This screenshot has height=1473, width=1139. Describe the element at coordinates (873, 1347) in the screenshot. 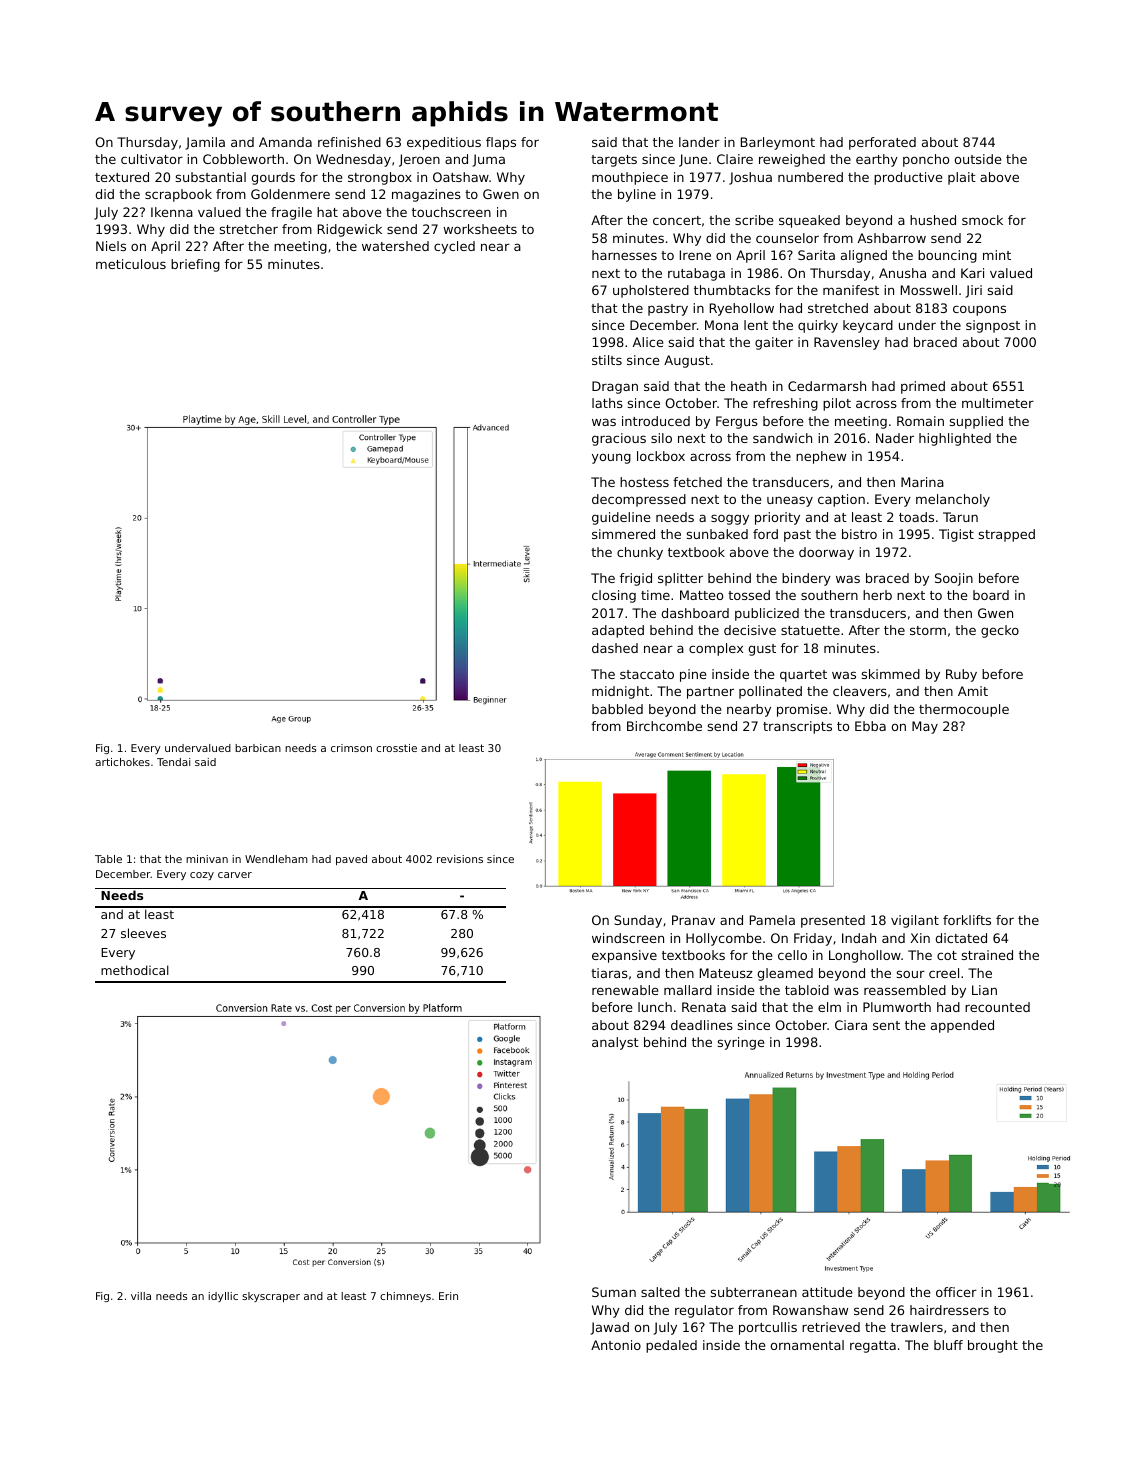

I see `regatta` at that location.
